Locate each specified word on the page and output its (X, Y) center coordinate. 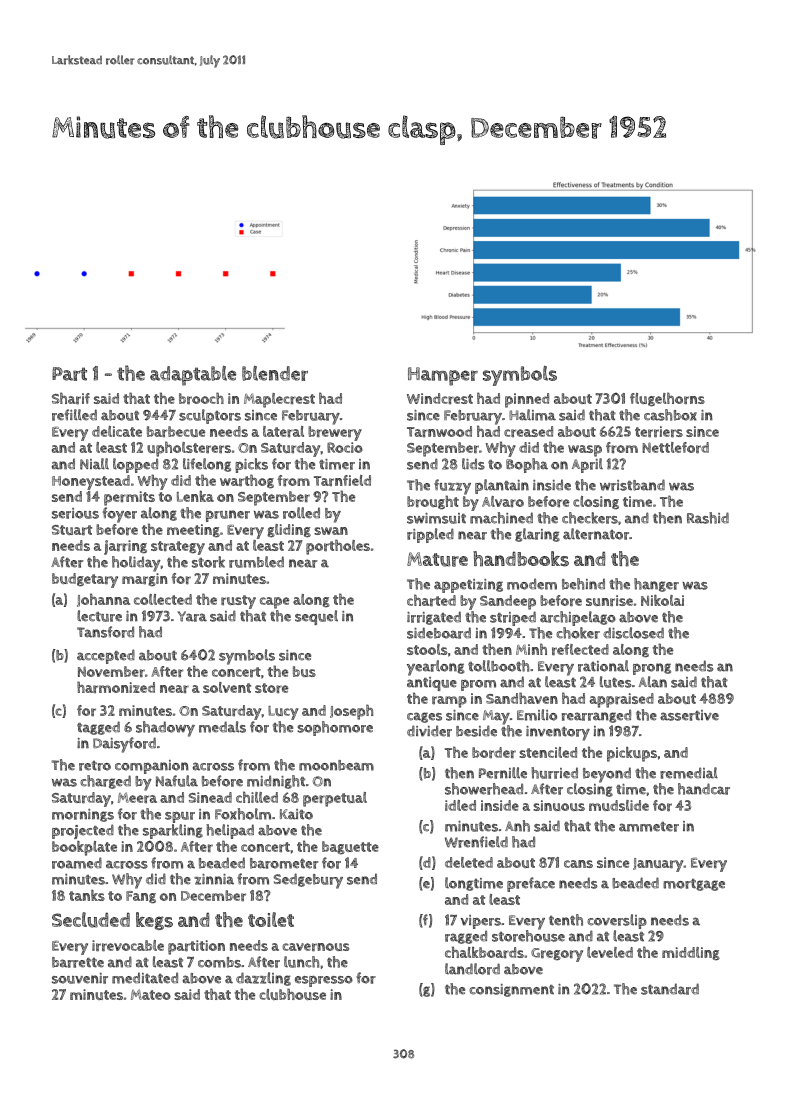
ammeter (649, 827)
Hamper (443, 376)
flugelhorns (667, 399)
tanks (87, 895)
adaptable (193, 376)
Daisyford (124, 745)
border (494, 753)
